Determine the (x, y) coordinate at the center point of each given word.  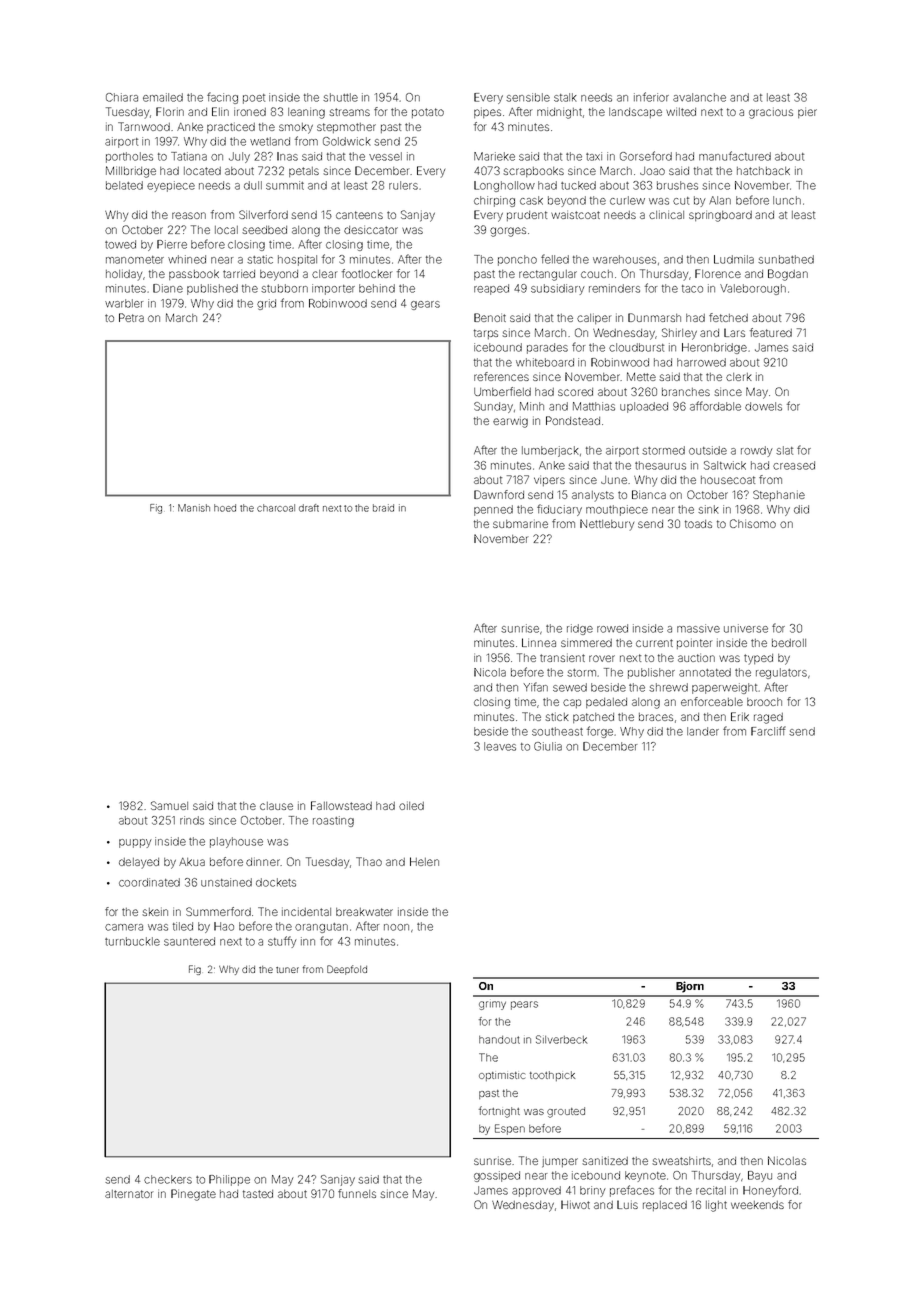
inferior (651, 97)
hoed (225, 508)
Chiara (122, 97)
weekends (757, 1205)
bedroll (789, 643)
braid (383, 508)
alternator (129, 1194)
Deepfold (347, 970)
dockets (276, 882)
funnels (357, 1193)
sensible (528, 97)
